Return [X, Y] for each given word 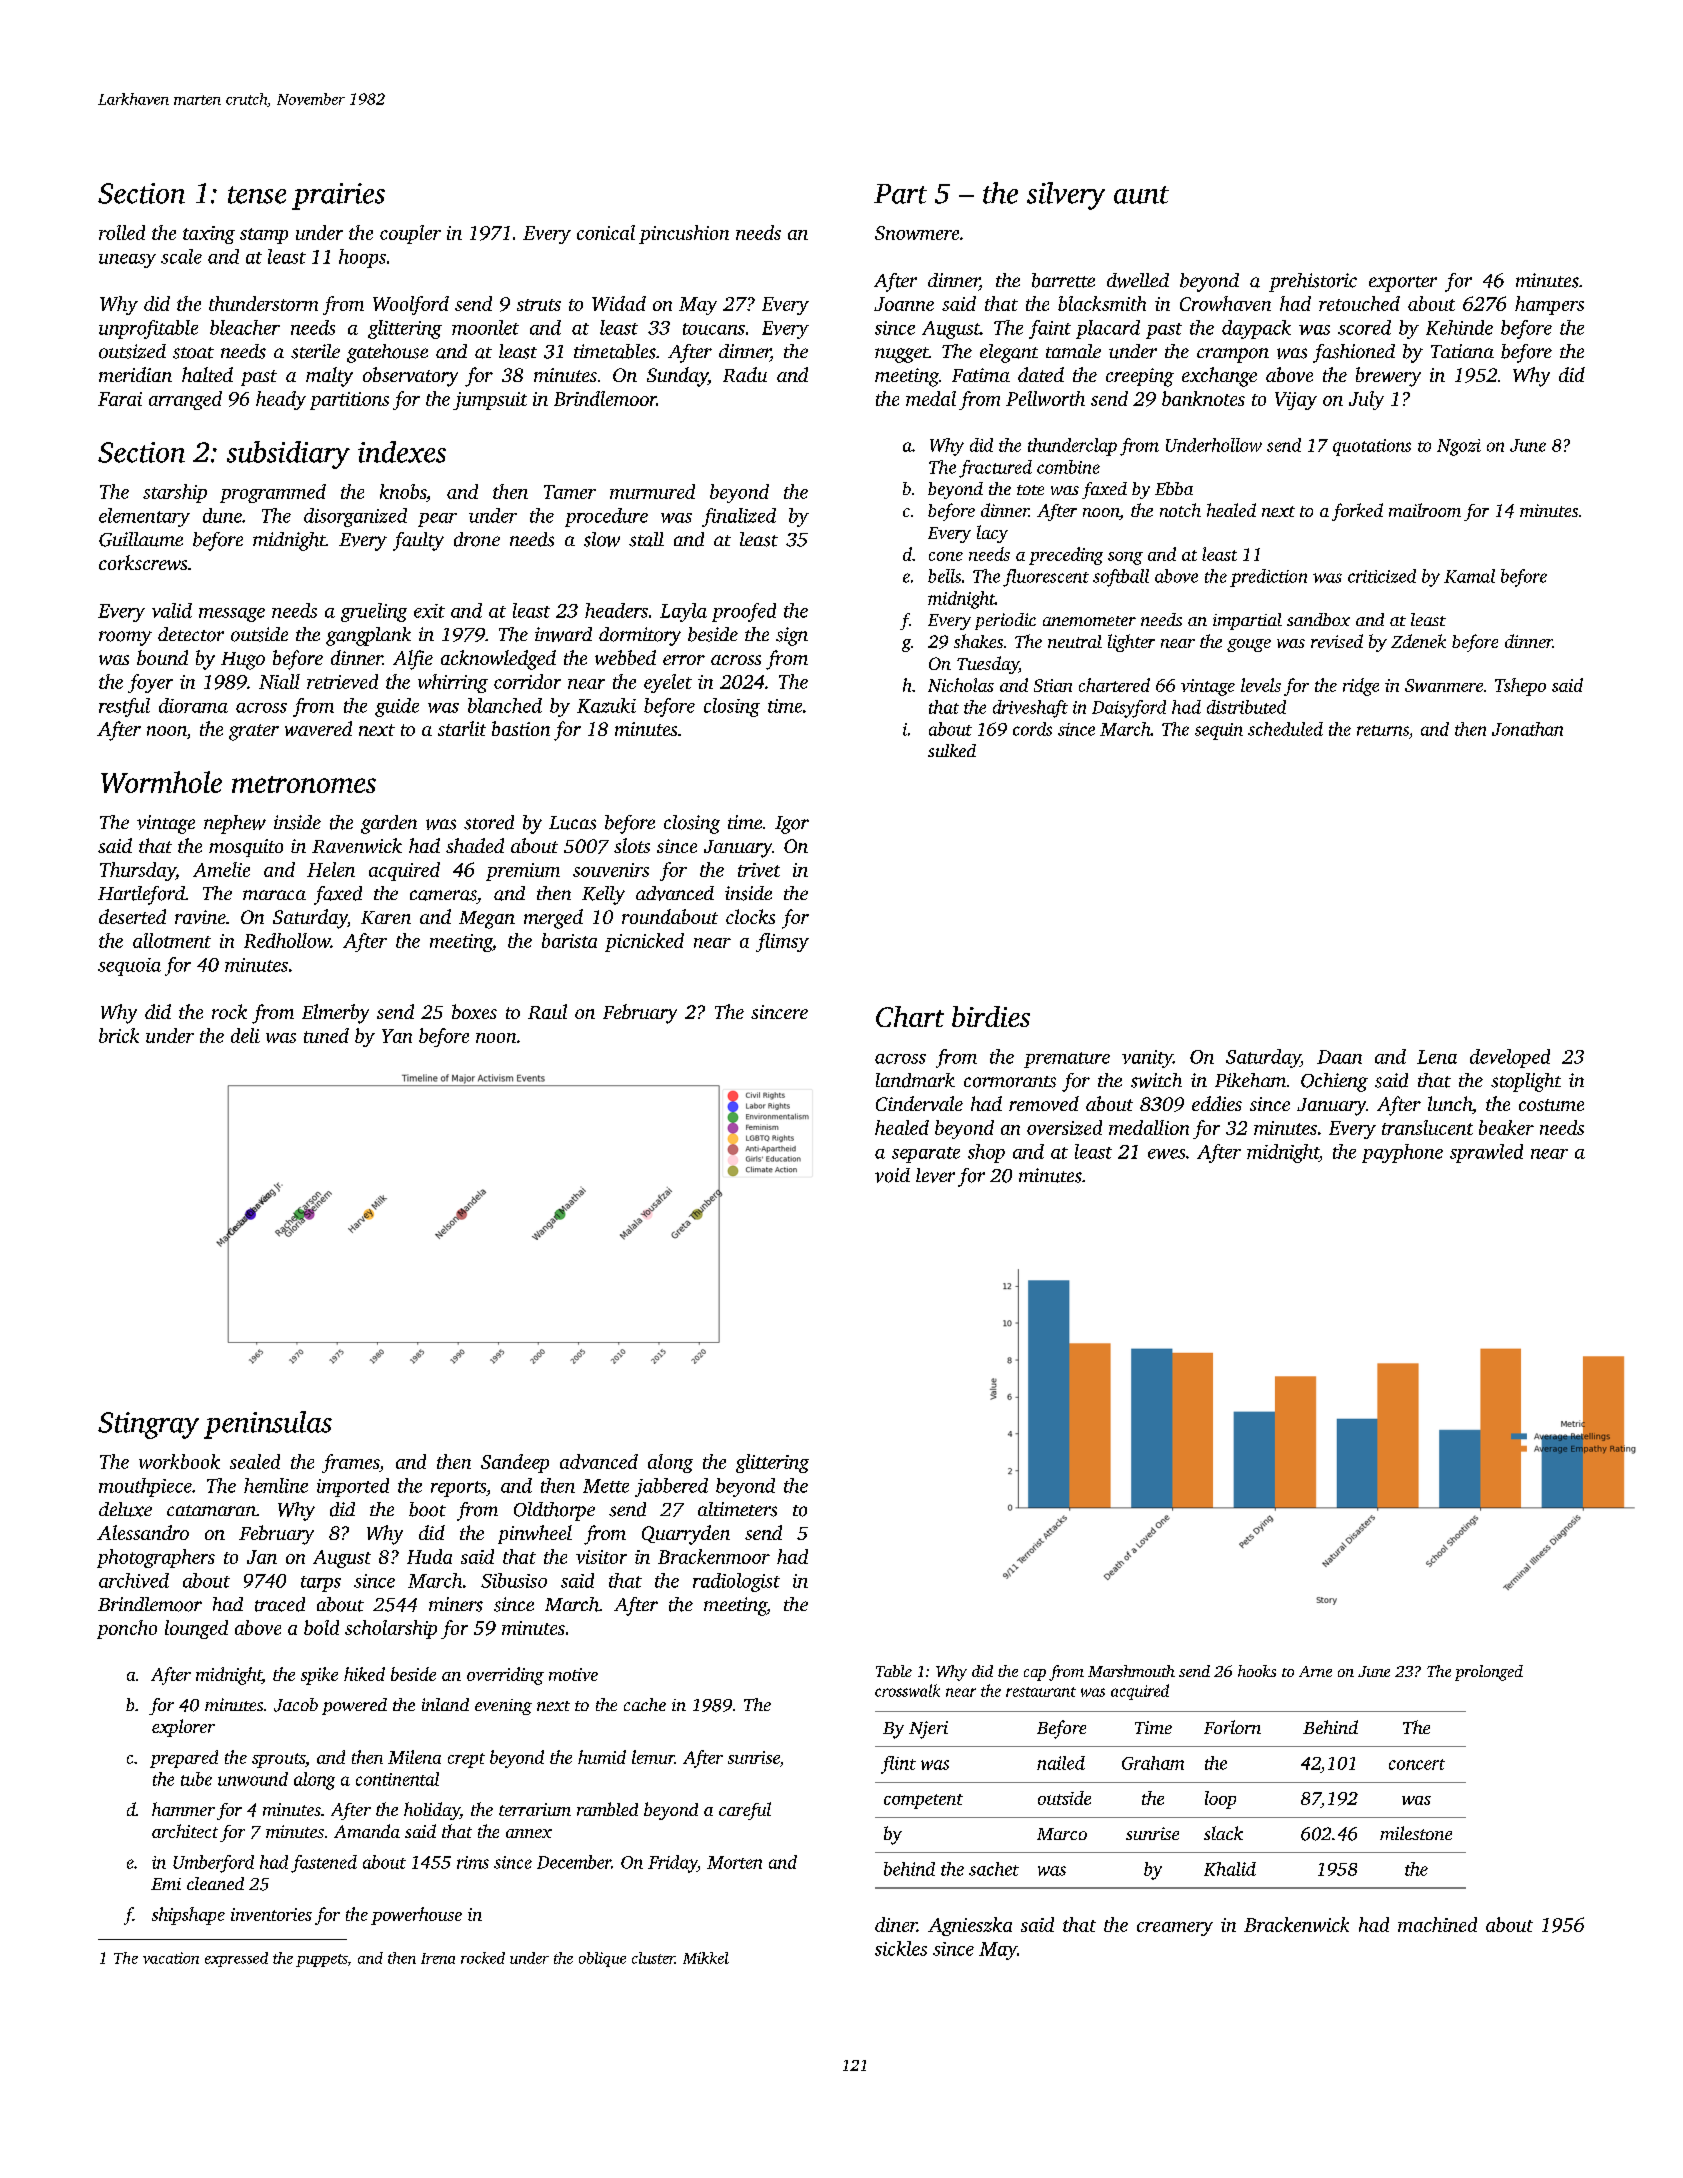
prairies [338, 196]
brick [119, 1035]
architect [185, 1831]
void [892, 1175]
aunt [1141, 195]
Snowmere [917, 233]
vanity [1147, 1059]
